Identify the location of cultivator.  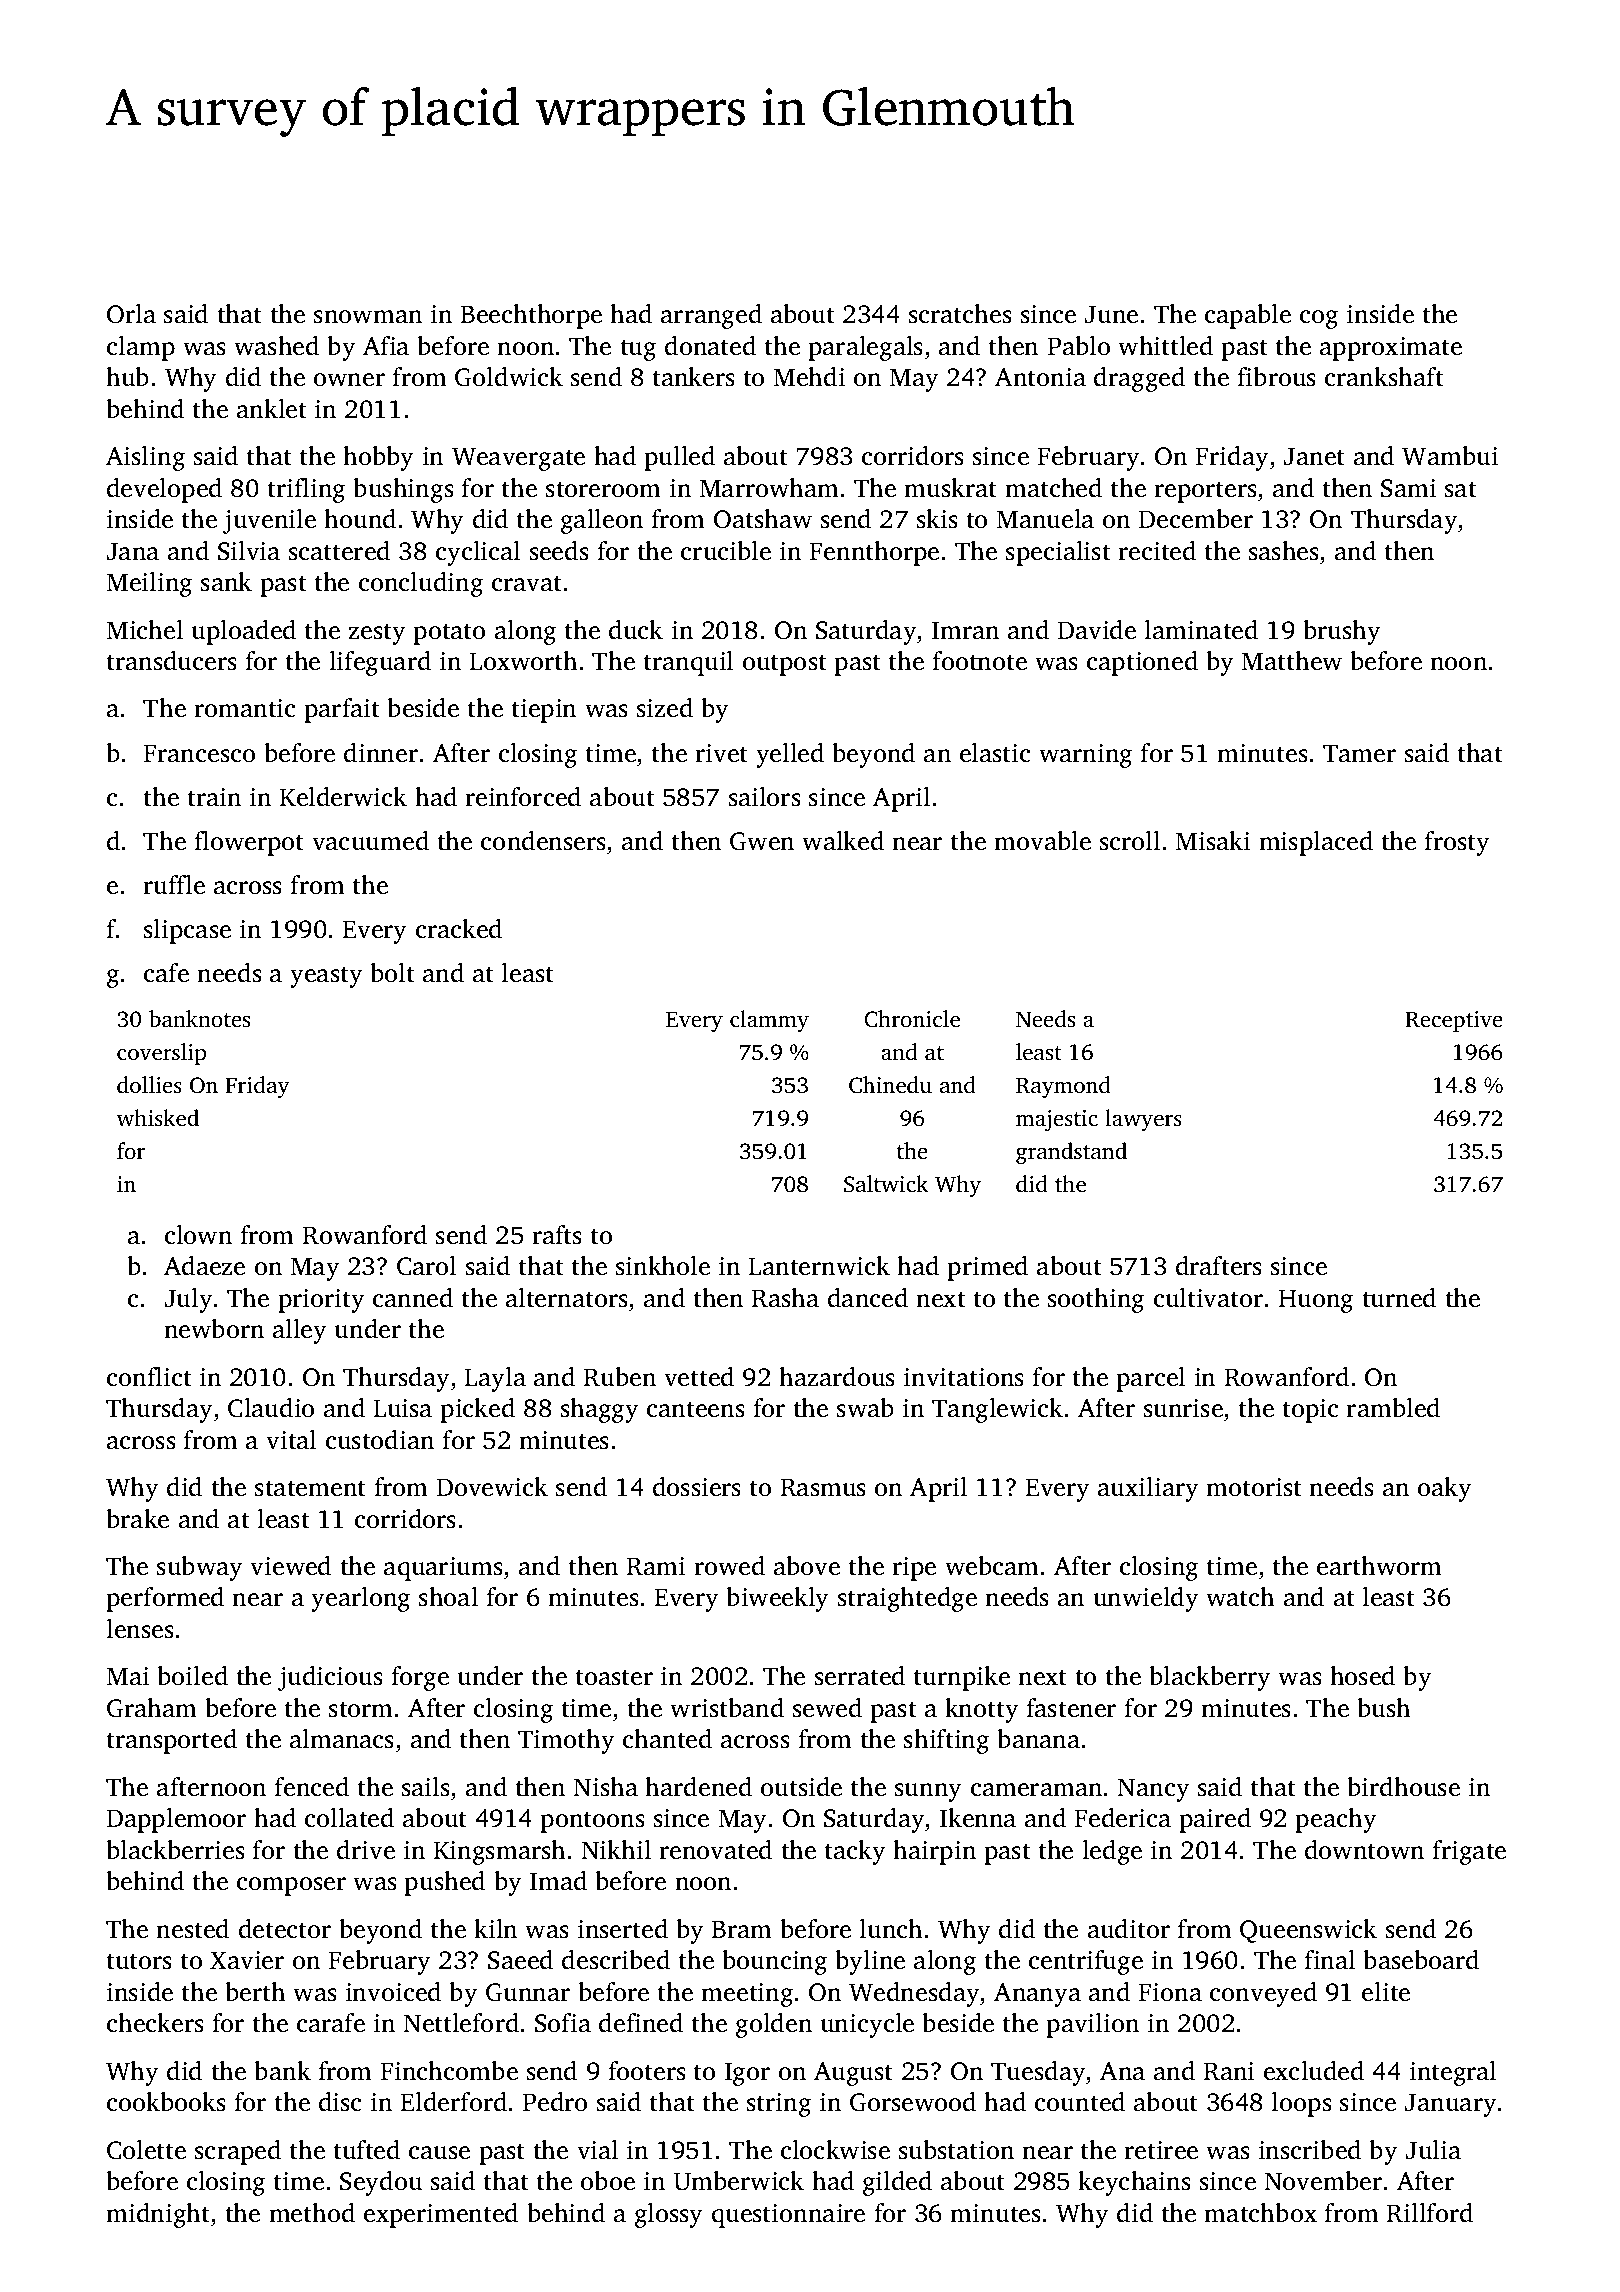
(1208, 1298).
